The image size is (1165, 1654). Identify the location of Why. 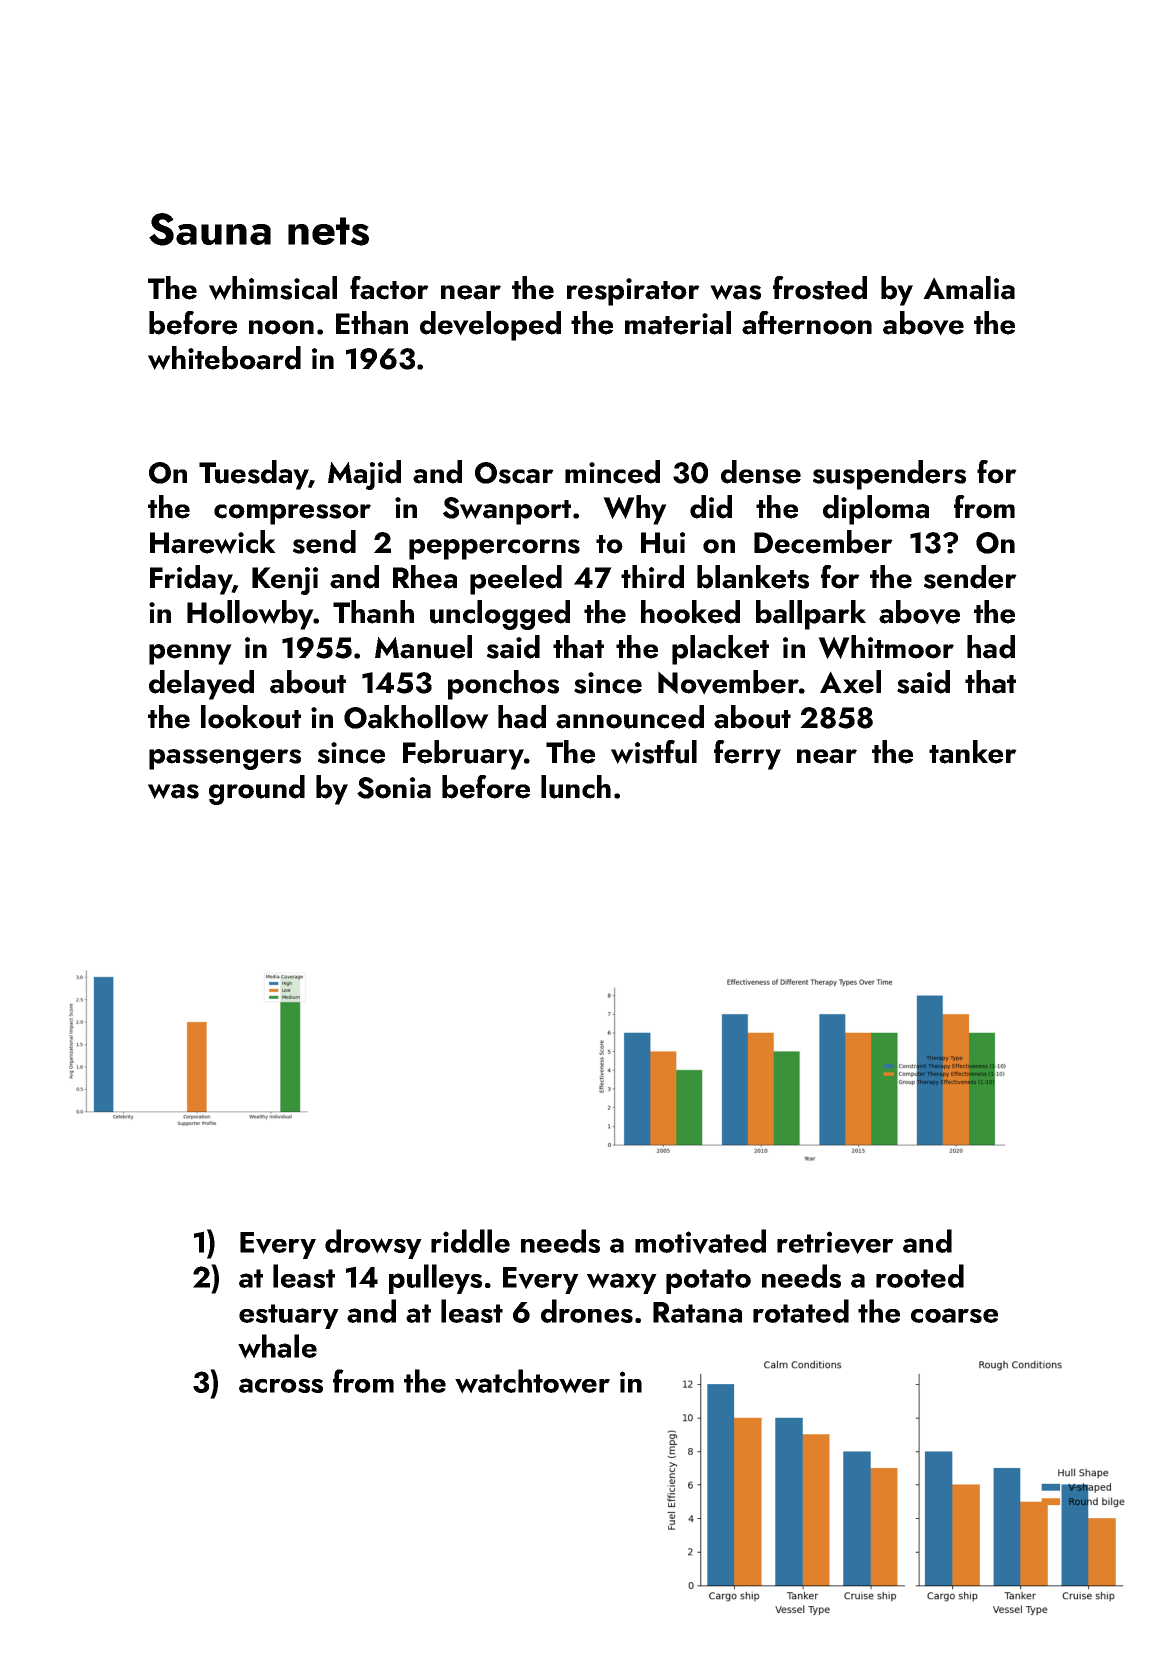
(635, 510).
